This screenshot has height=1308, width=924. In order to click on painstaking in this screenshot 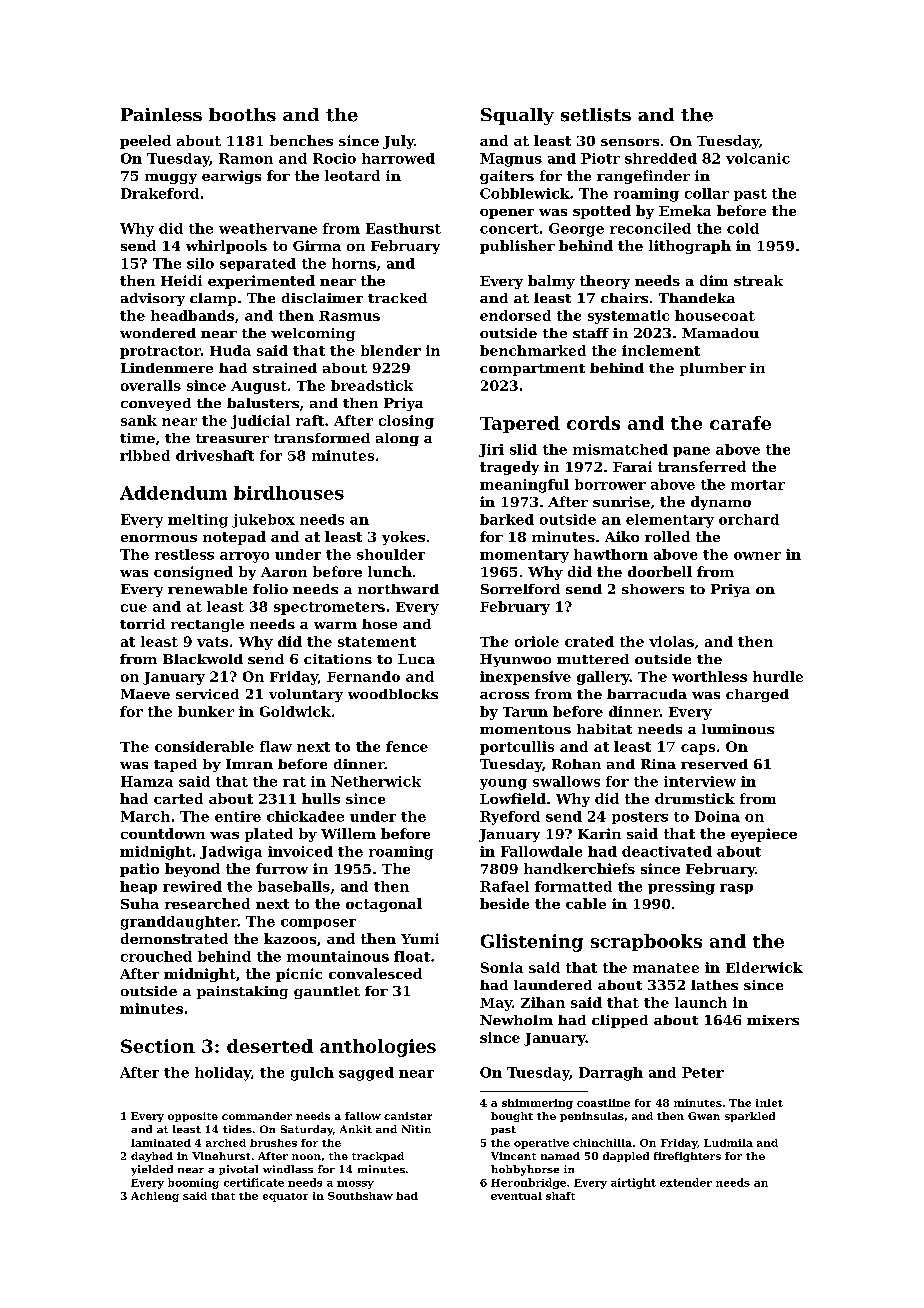, I will do `click(242, 992)`.
